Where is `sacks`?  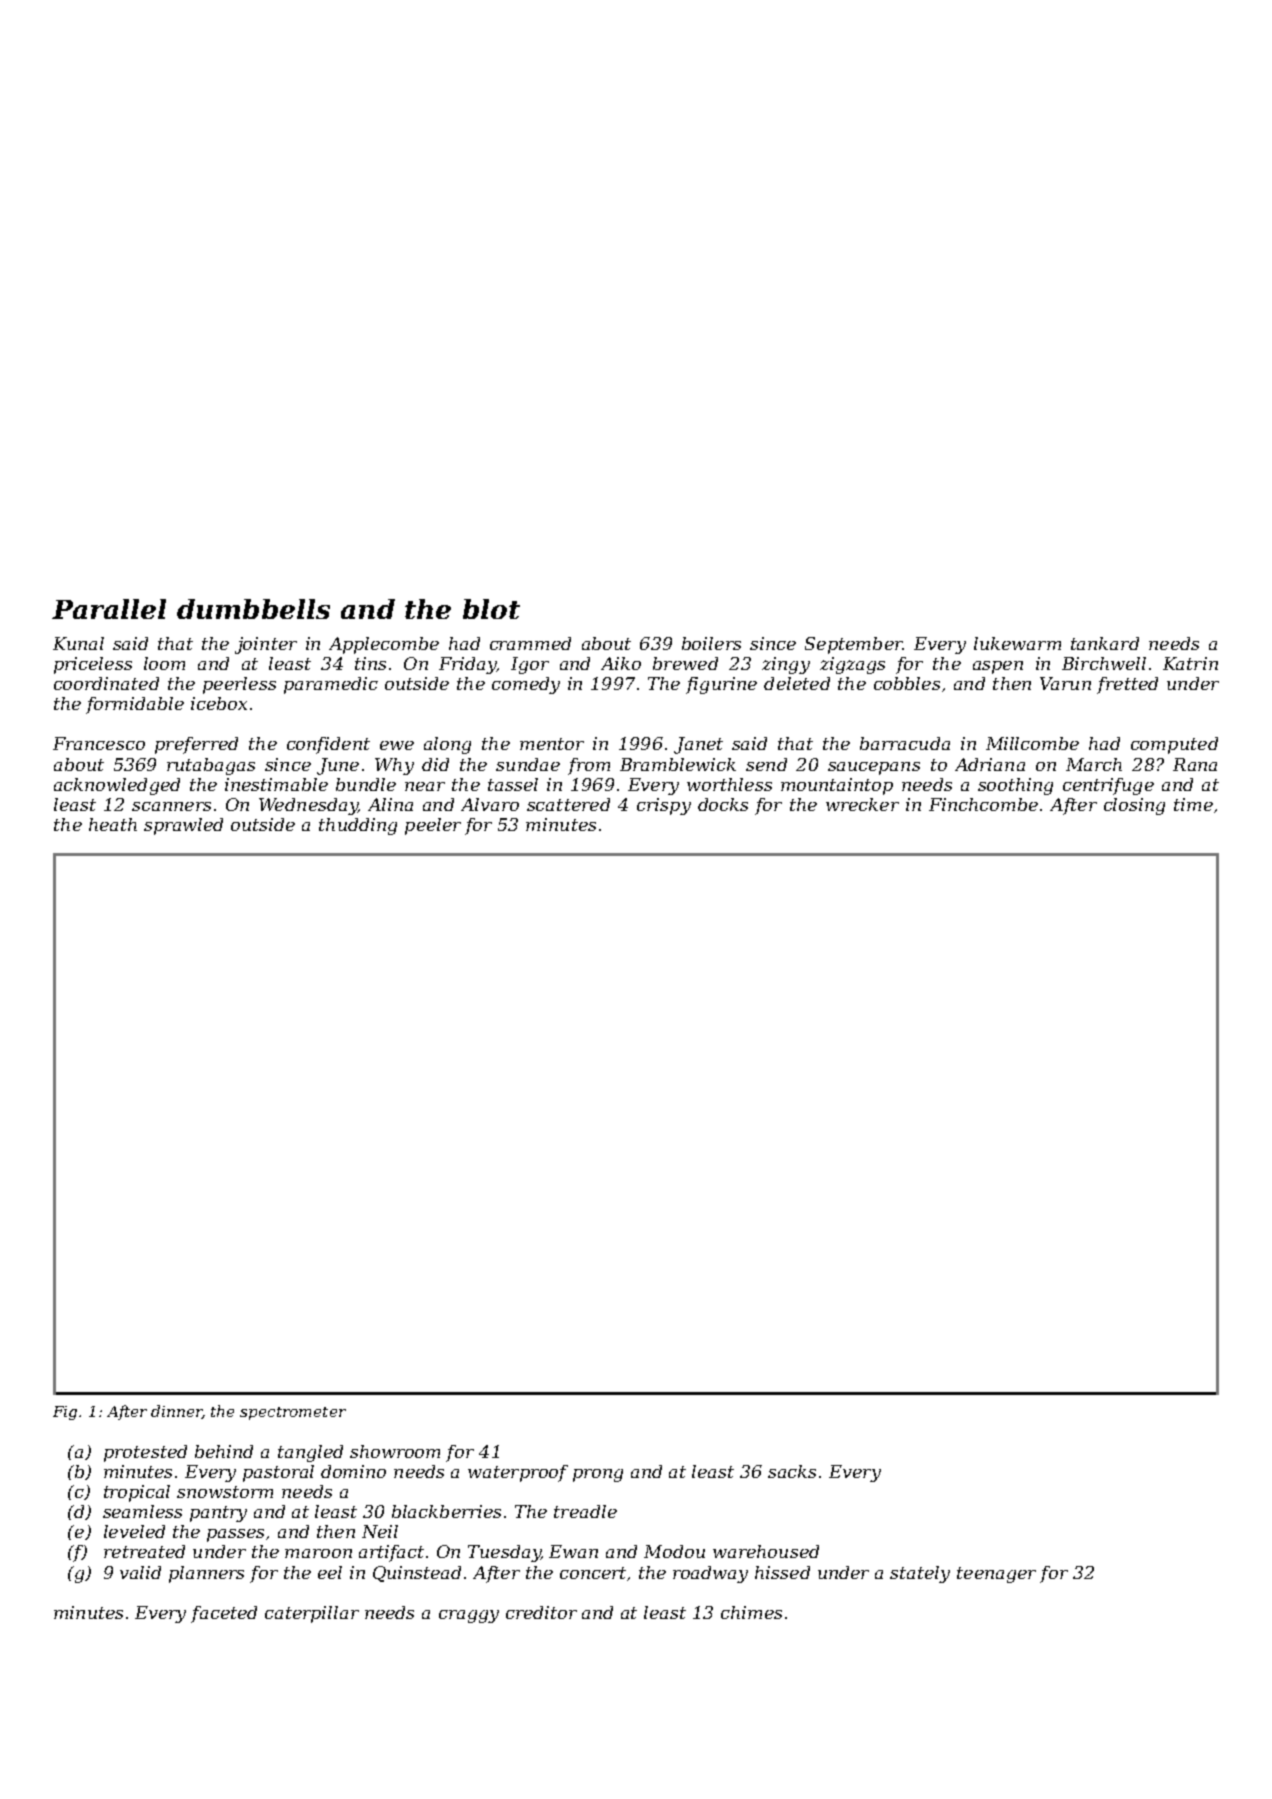 sacks is located at coordinates (792, 1471).
